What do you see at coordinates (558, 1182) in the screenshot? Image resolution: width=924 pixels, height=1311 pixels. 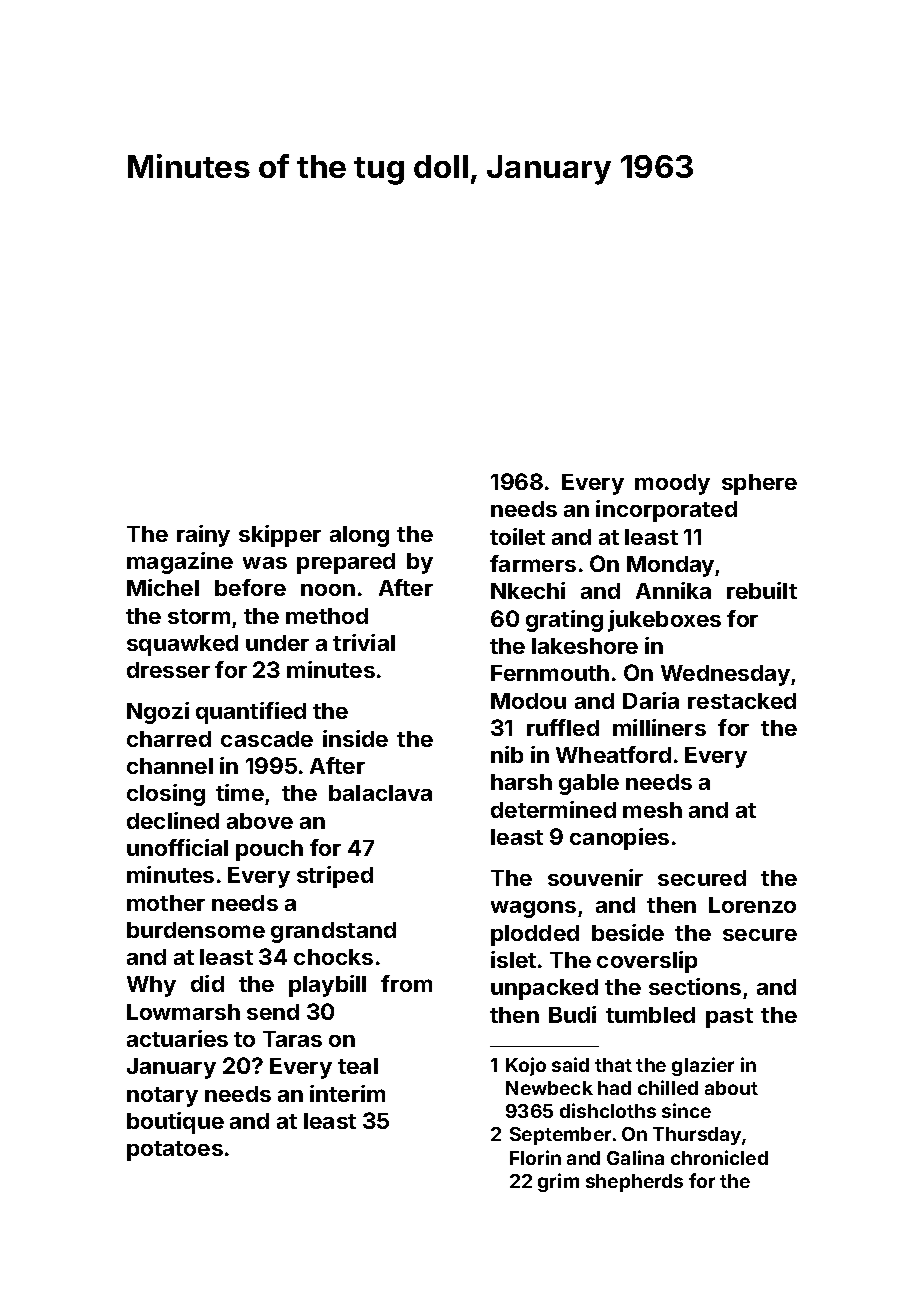 I see `grim` at bounding box center [558, 1182].
